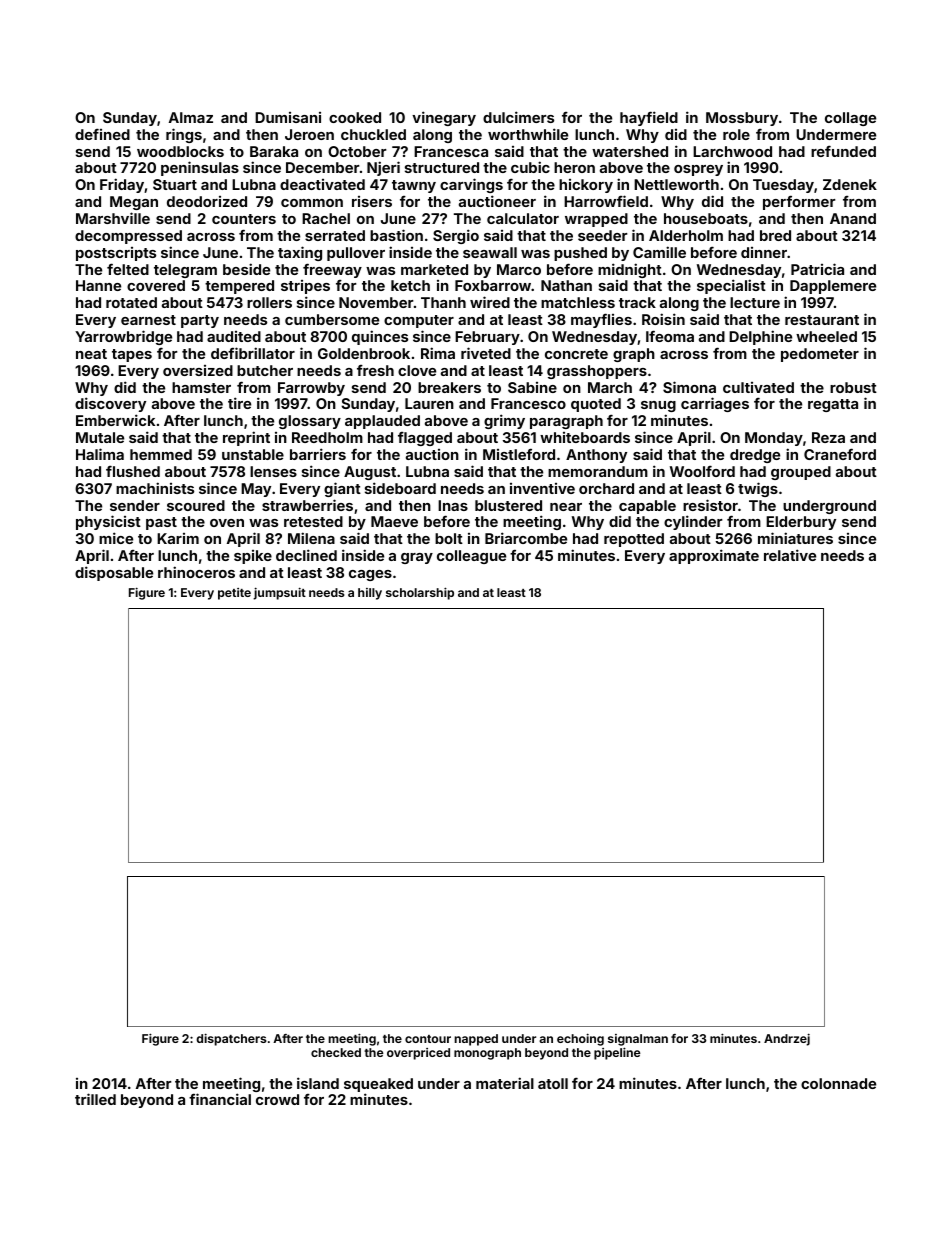 The image size is (952, 1233). What do you see at coordinates (231, 1039) in the screenshot?
I see `dispatchers` at bounding box center [231, 1039].
